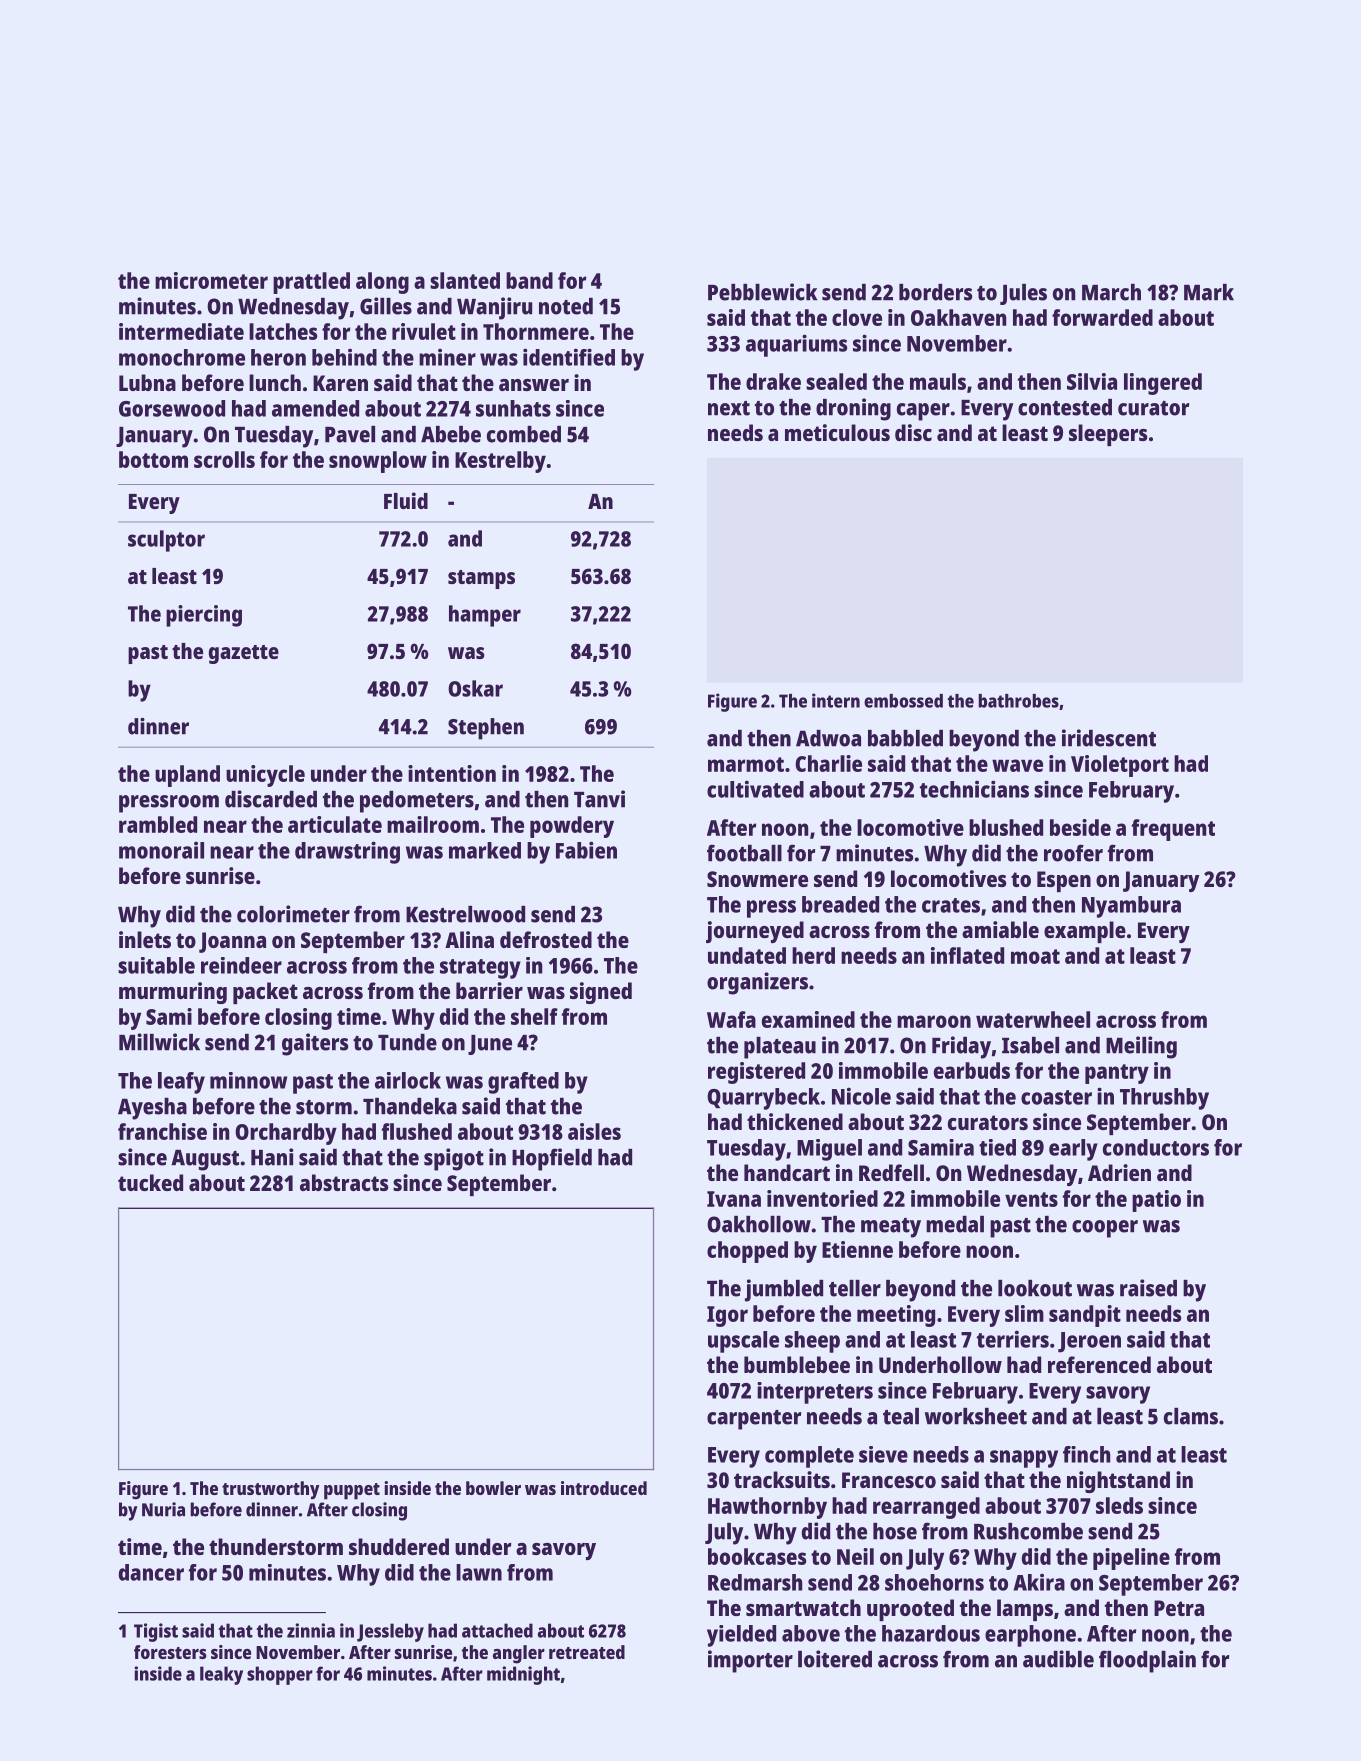 The width and height of the screenshot is (1361, 1761). Describe the element at coordinates (1111, 292) in the screenshot. I see `March` at that location.
